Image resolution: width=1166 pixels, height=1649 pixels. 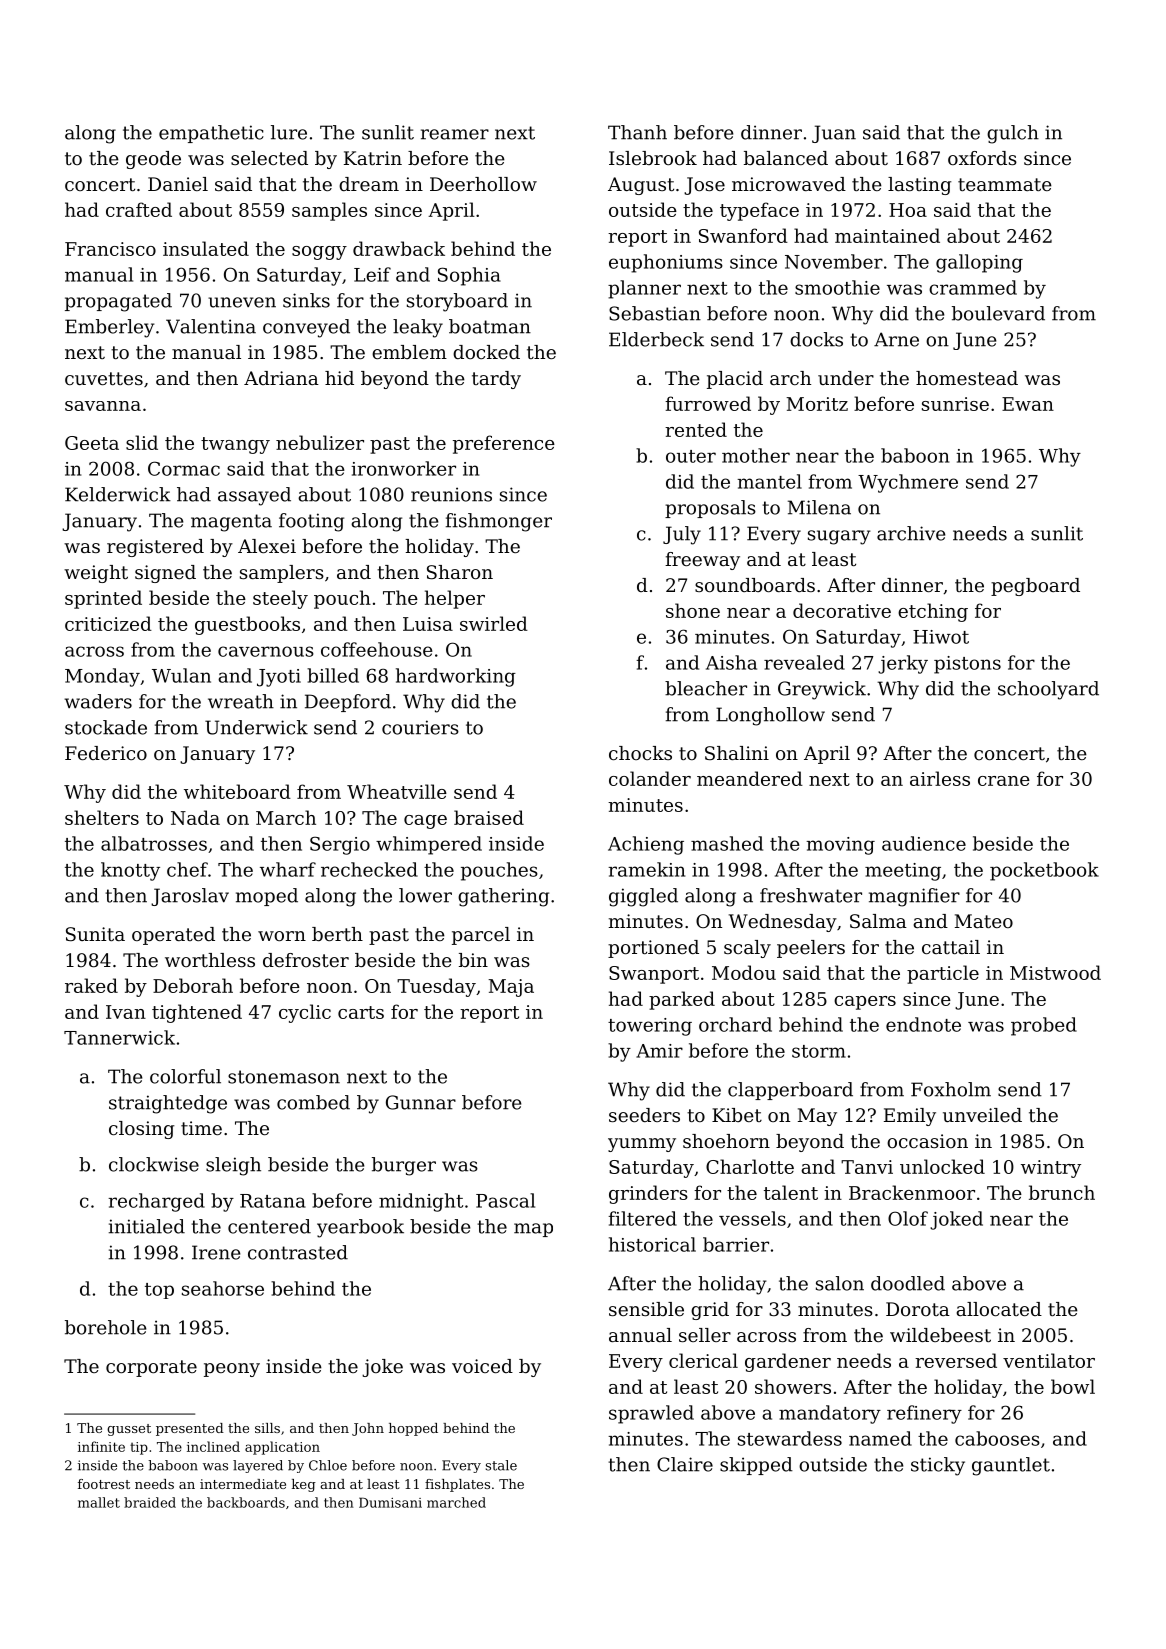 I want to click on Maja, so click(x=511, y=988).
